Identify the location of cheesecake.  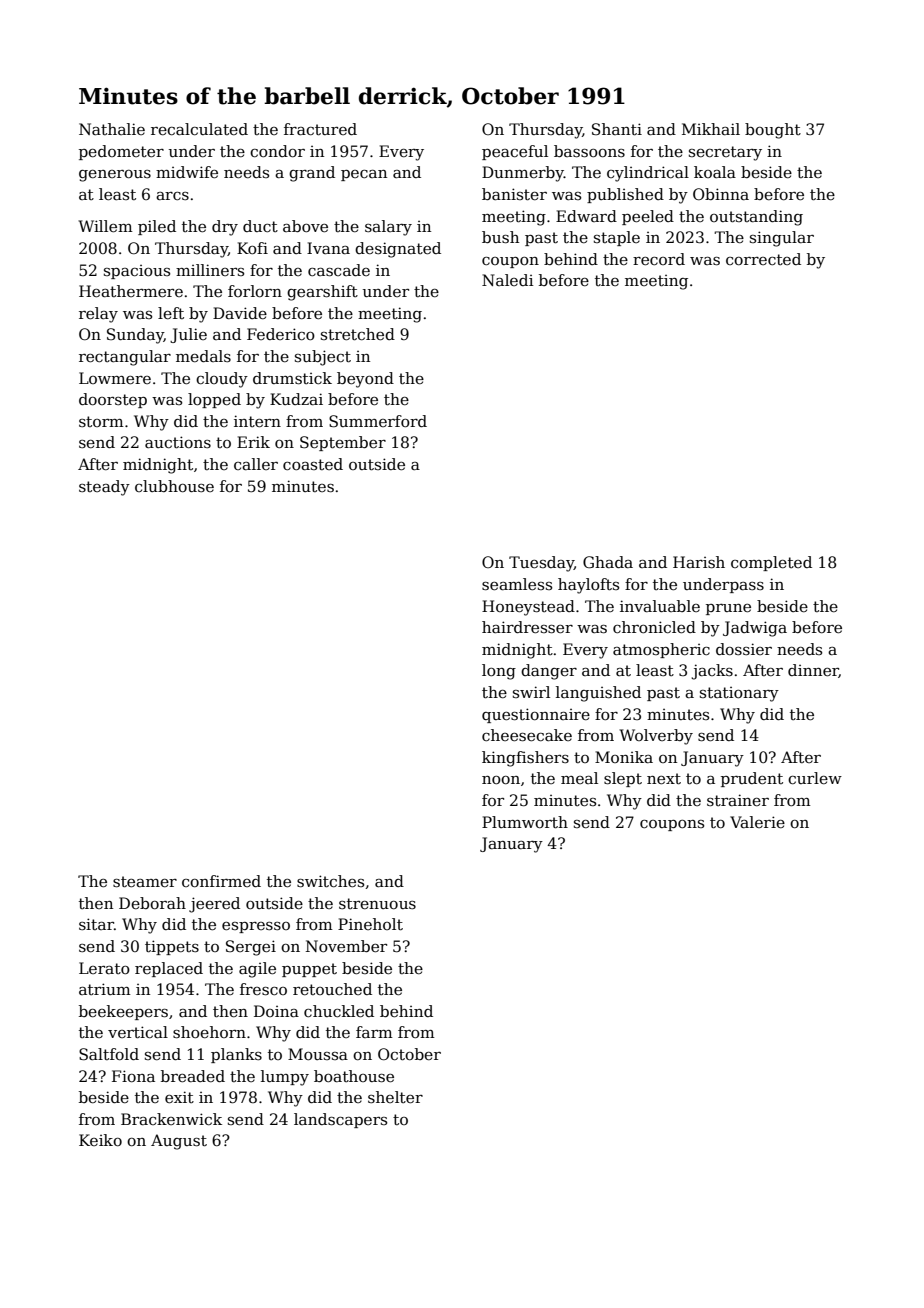
(527, 735).
